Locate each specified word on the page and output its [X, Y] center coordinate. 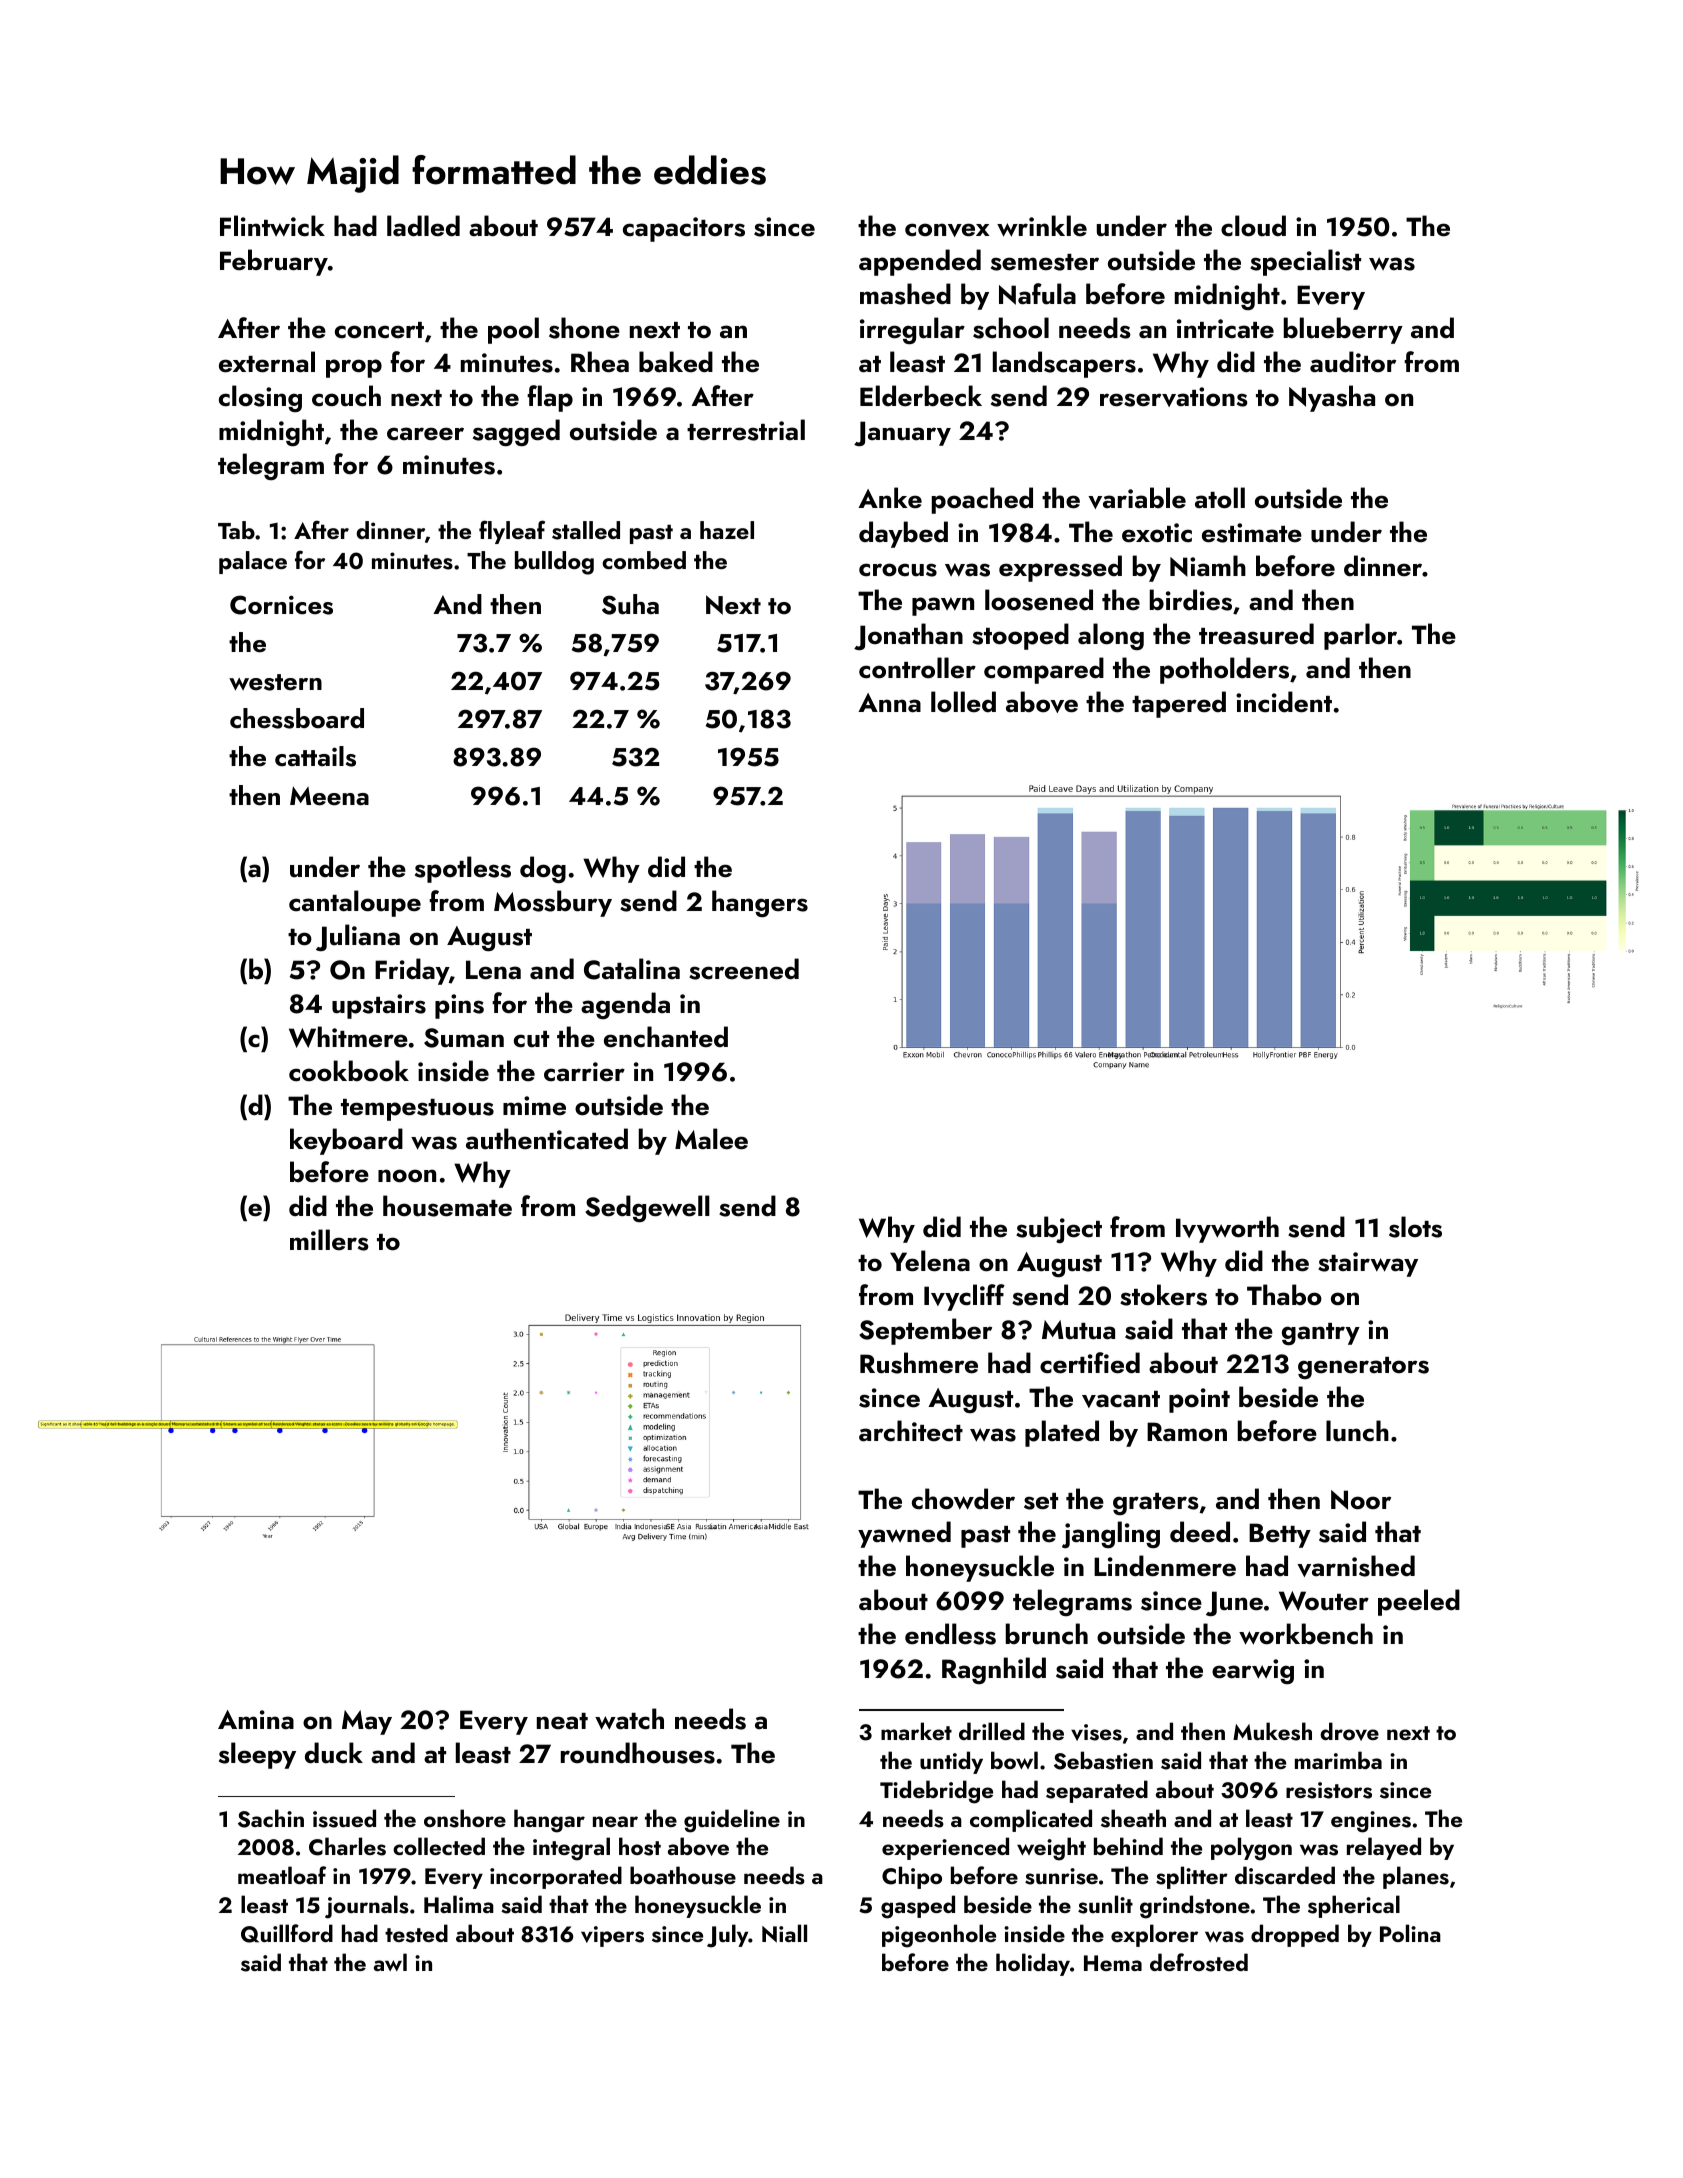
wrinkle [1042, 226]
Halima [459, 1904]
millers [329, 1240]
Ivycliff [964, 1297]
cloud [1253, 226]
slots [1415, 1227]
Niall [784, 1933]
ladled [423, 226]
